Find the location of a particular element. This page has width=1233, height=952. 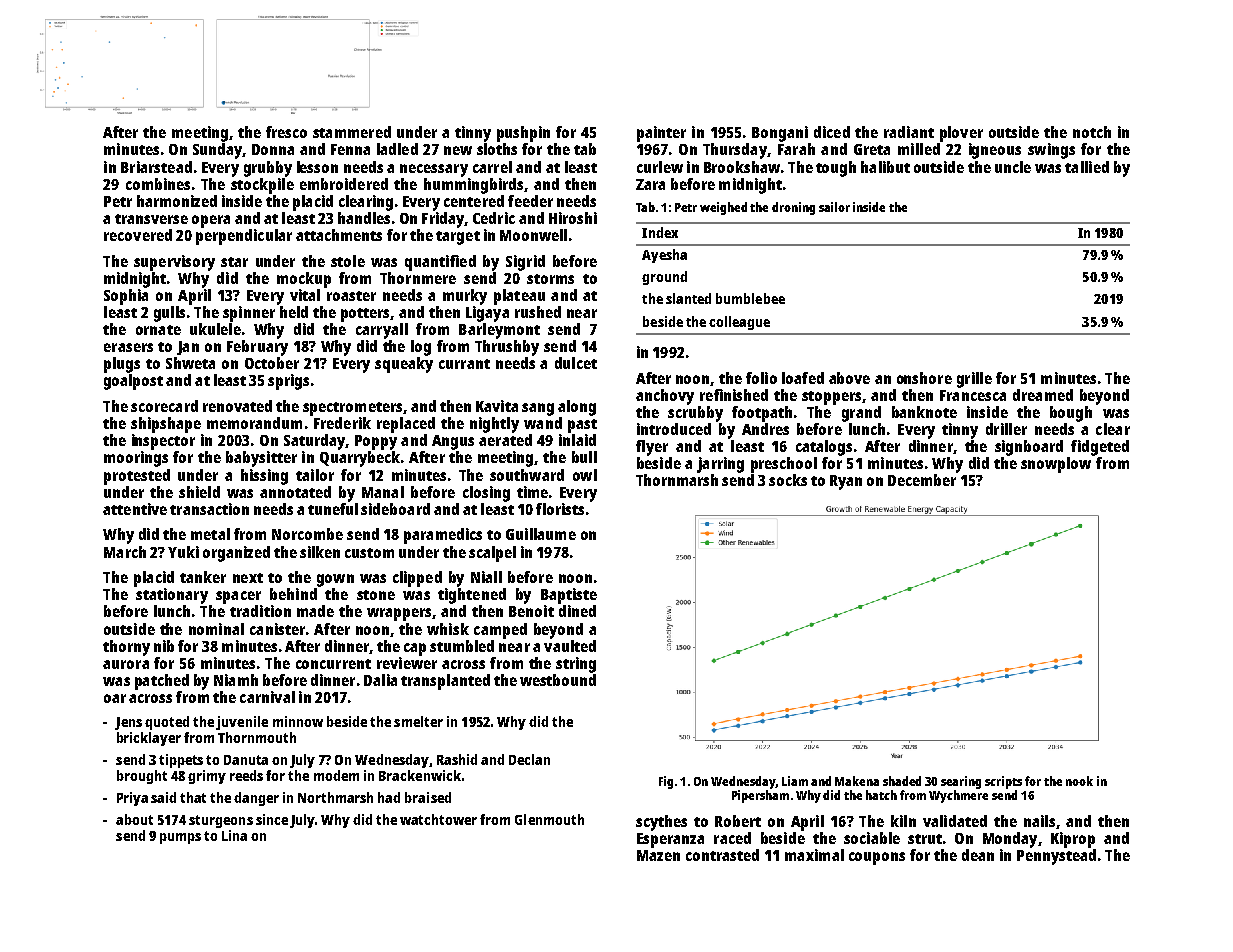

stammered is located at coordinates (352, 132).
